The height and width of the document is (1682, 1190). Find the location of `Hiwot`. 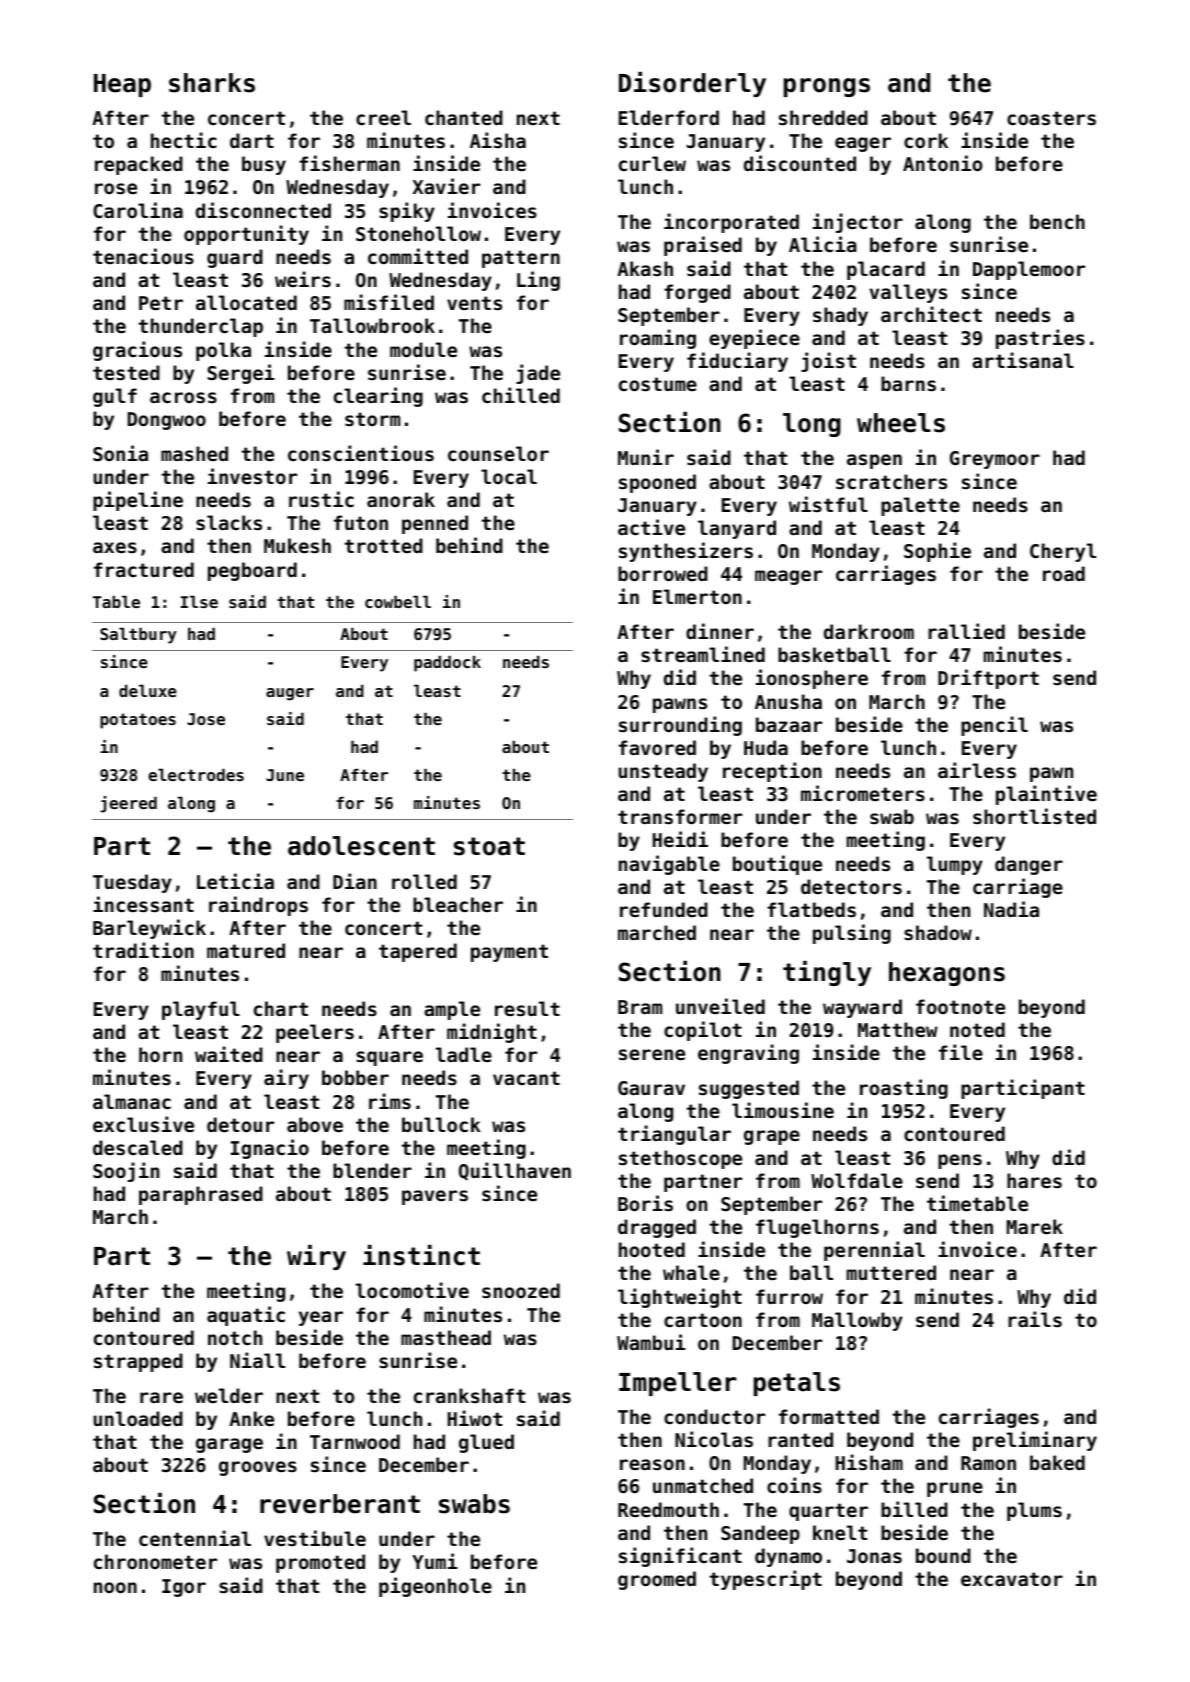

Hiwot is located at coordinates (475, 1418).
